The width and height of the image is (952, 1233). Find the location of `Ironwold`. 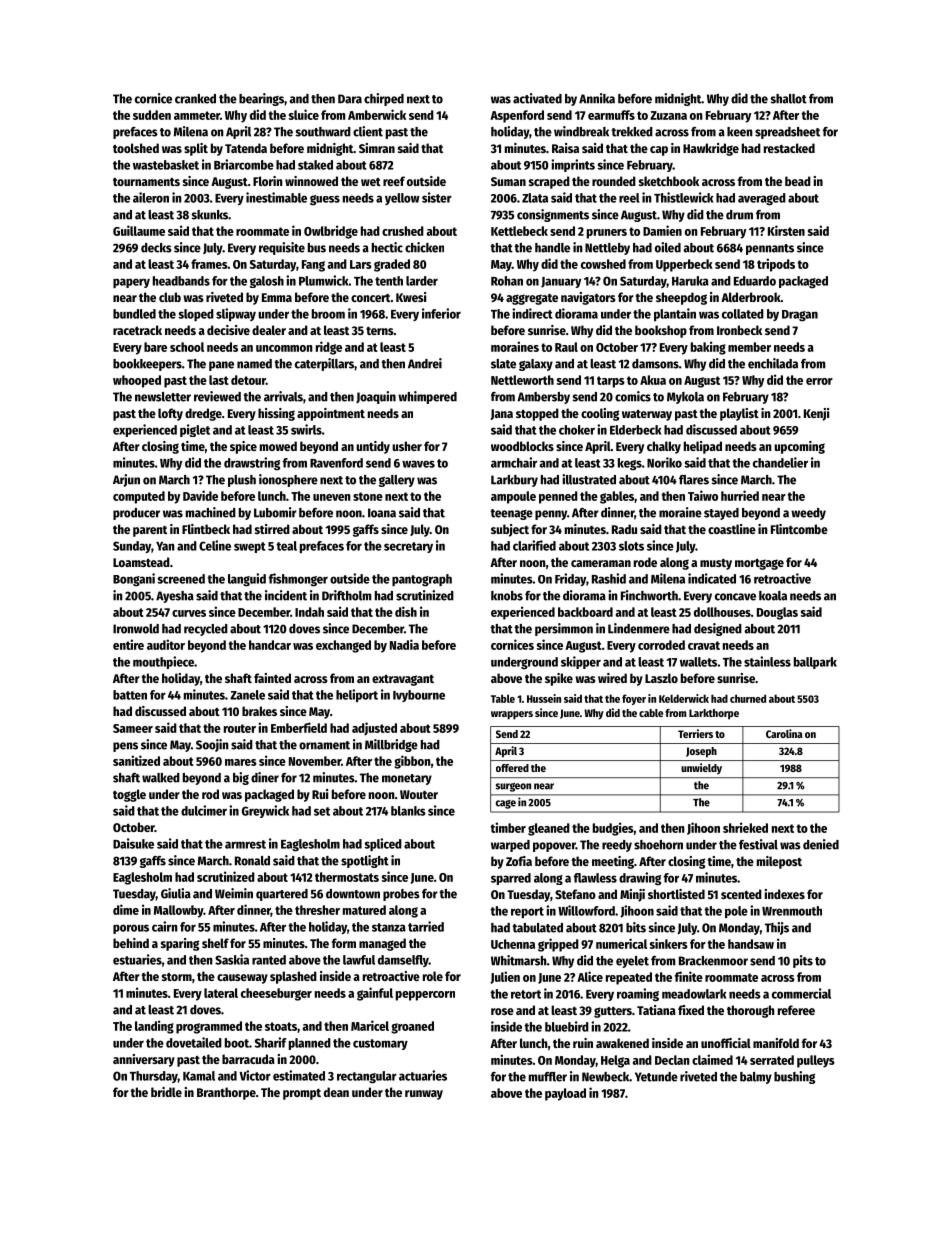

Ironwold is located at coordinates (136, 629).
